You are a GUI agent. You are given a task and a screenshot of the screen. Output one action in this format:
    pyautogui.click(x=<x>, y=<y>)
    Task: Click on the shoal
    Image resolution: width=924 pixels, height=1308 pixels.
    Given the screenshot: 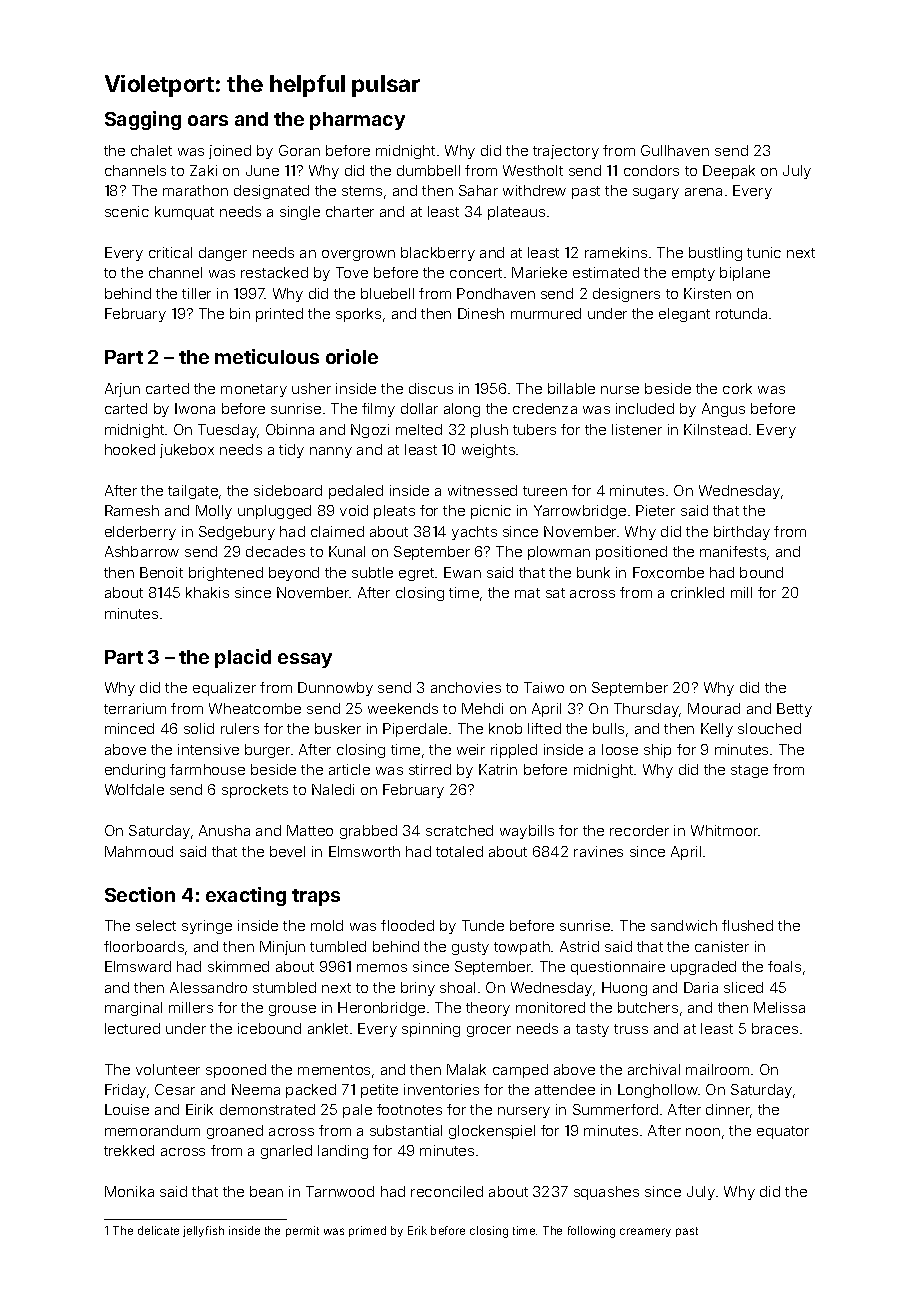 What is the action you would take?
    pyautogui.click(x=457, y=987)
